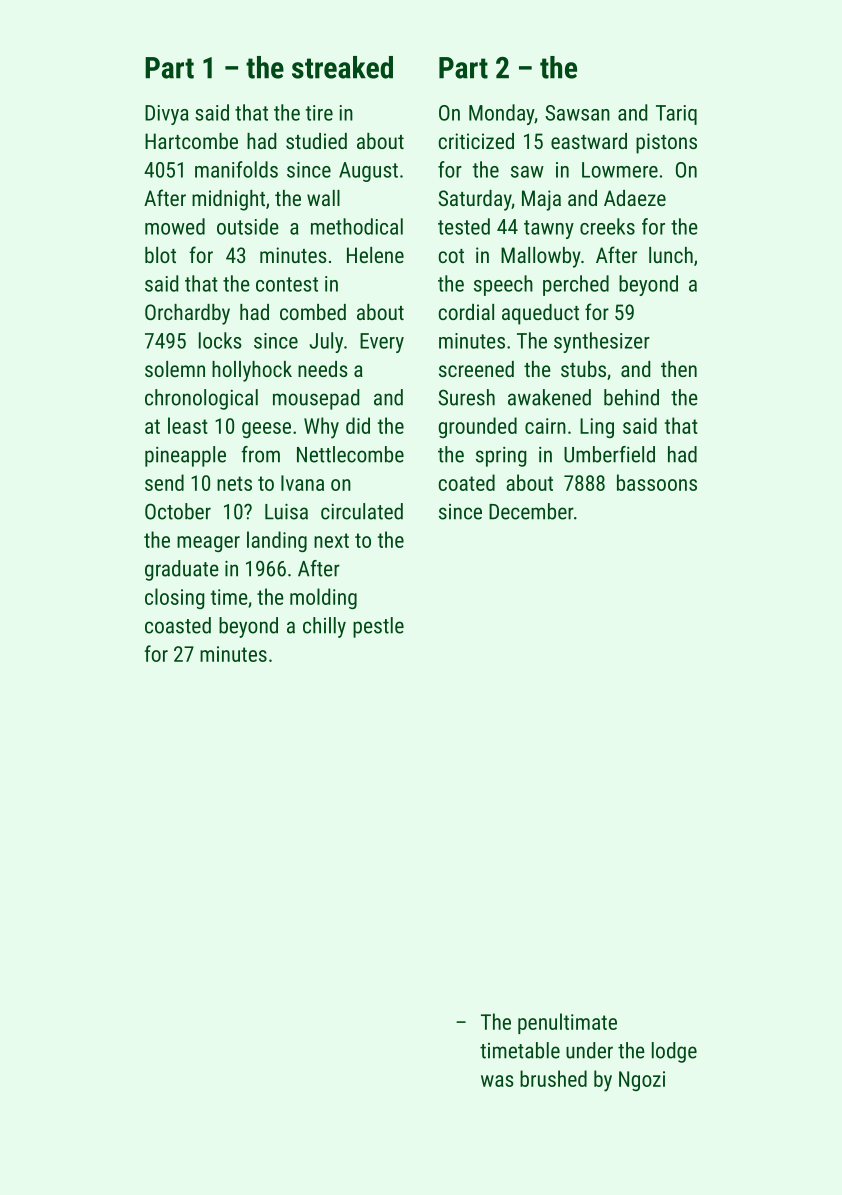 The image size is (842, 1195). What do you see at coordinates (467, 482) in the document?
I see `coated` at bounding box center [467, 482].
